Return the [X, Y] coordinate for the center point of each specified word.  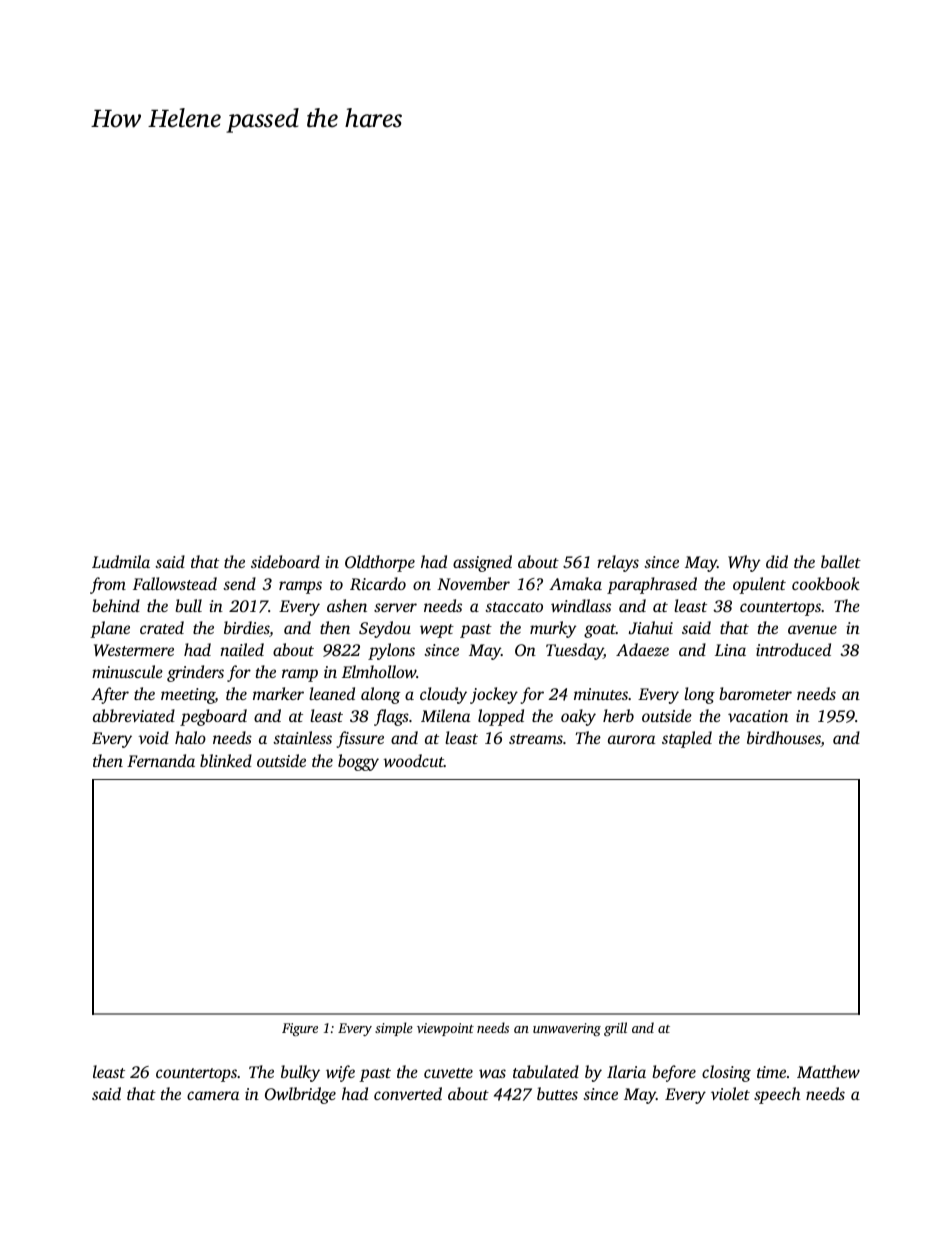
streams [536, 739]
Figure [300, 1029]
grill [615, 1029]
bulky [300, 1073]
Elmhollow [379, 671]
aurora [631, 739]
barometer [755, 693]
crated [162, 627]
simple [394, 1029]
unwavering [567, 1029]
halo [190, 737]
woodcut [413, 760]
